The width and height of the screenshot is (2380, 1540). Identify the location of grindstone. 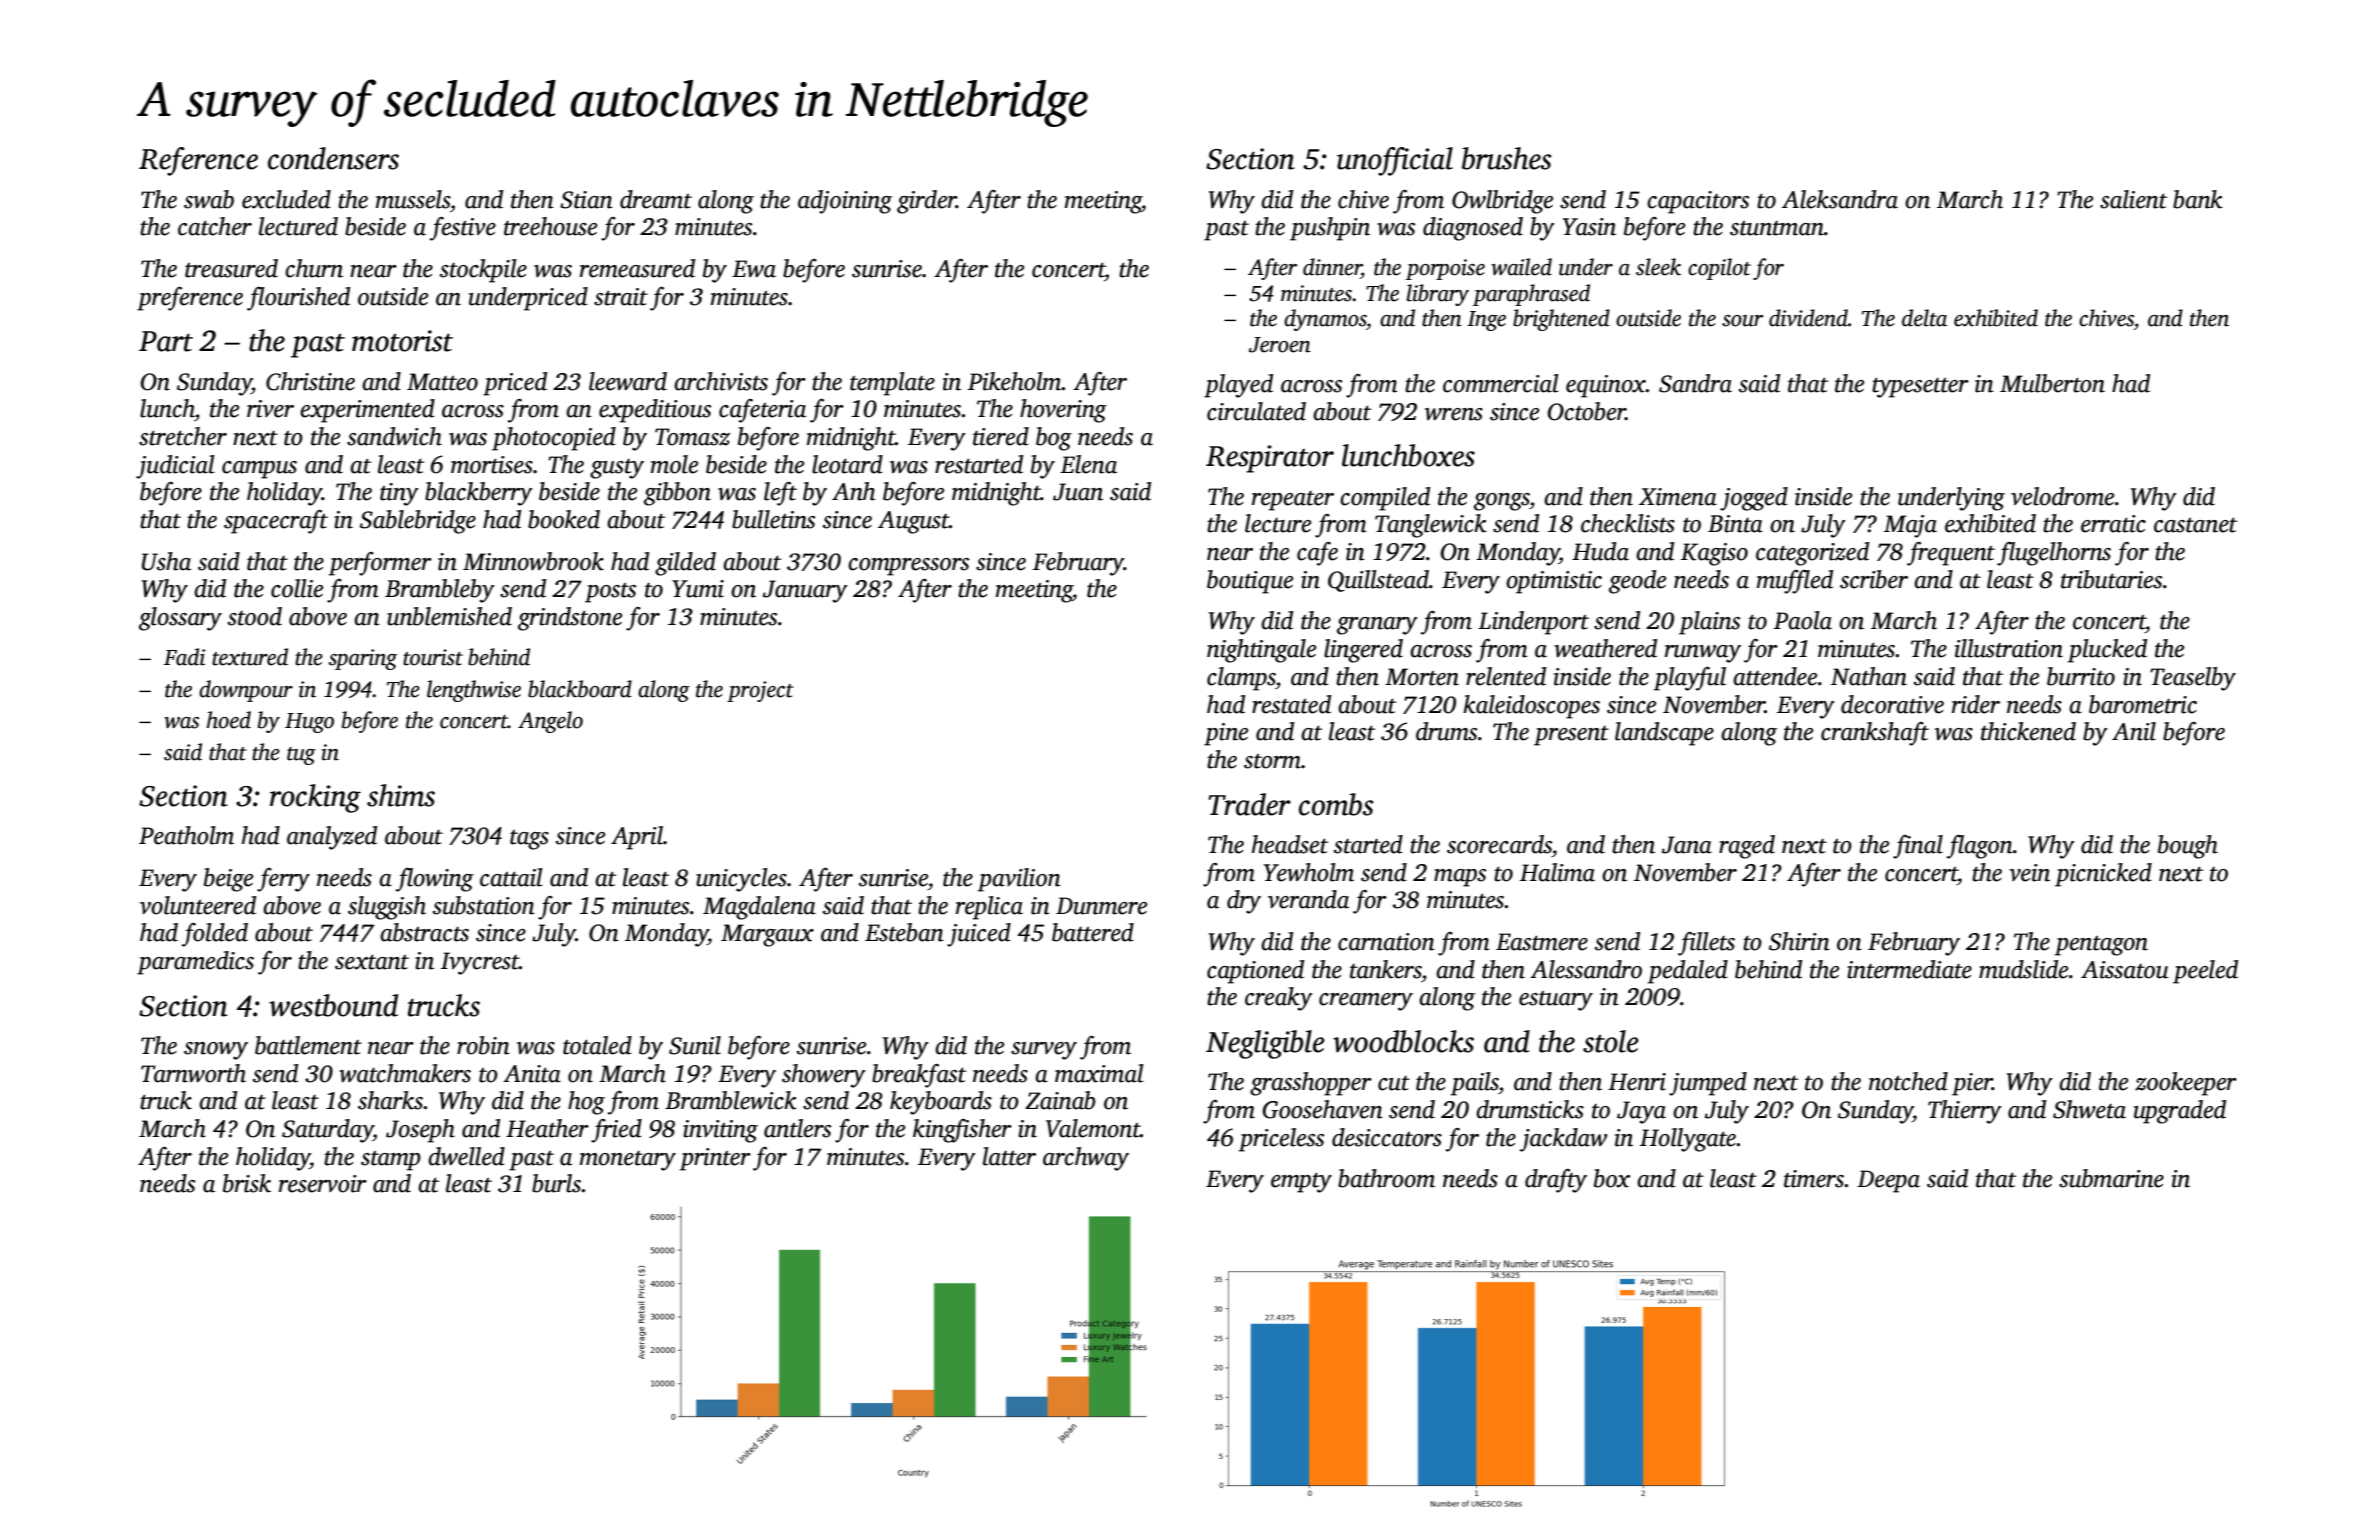
(570, 619).
